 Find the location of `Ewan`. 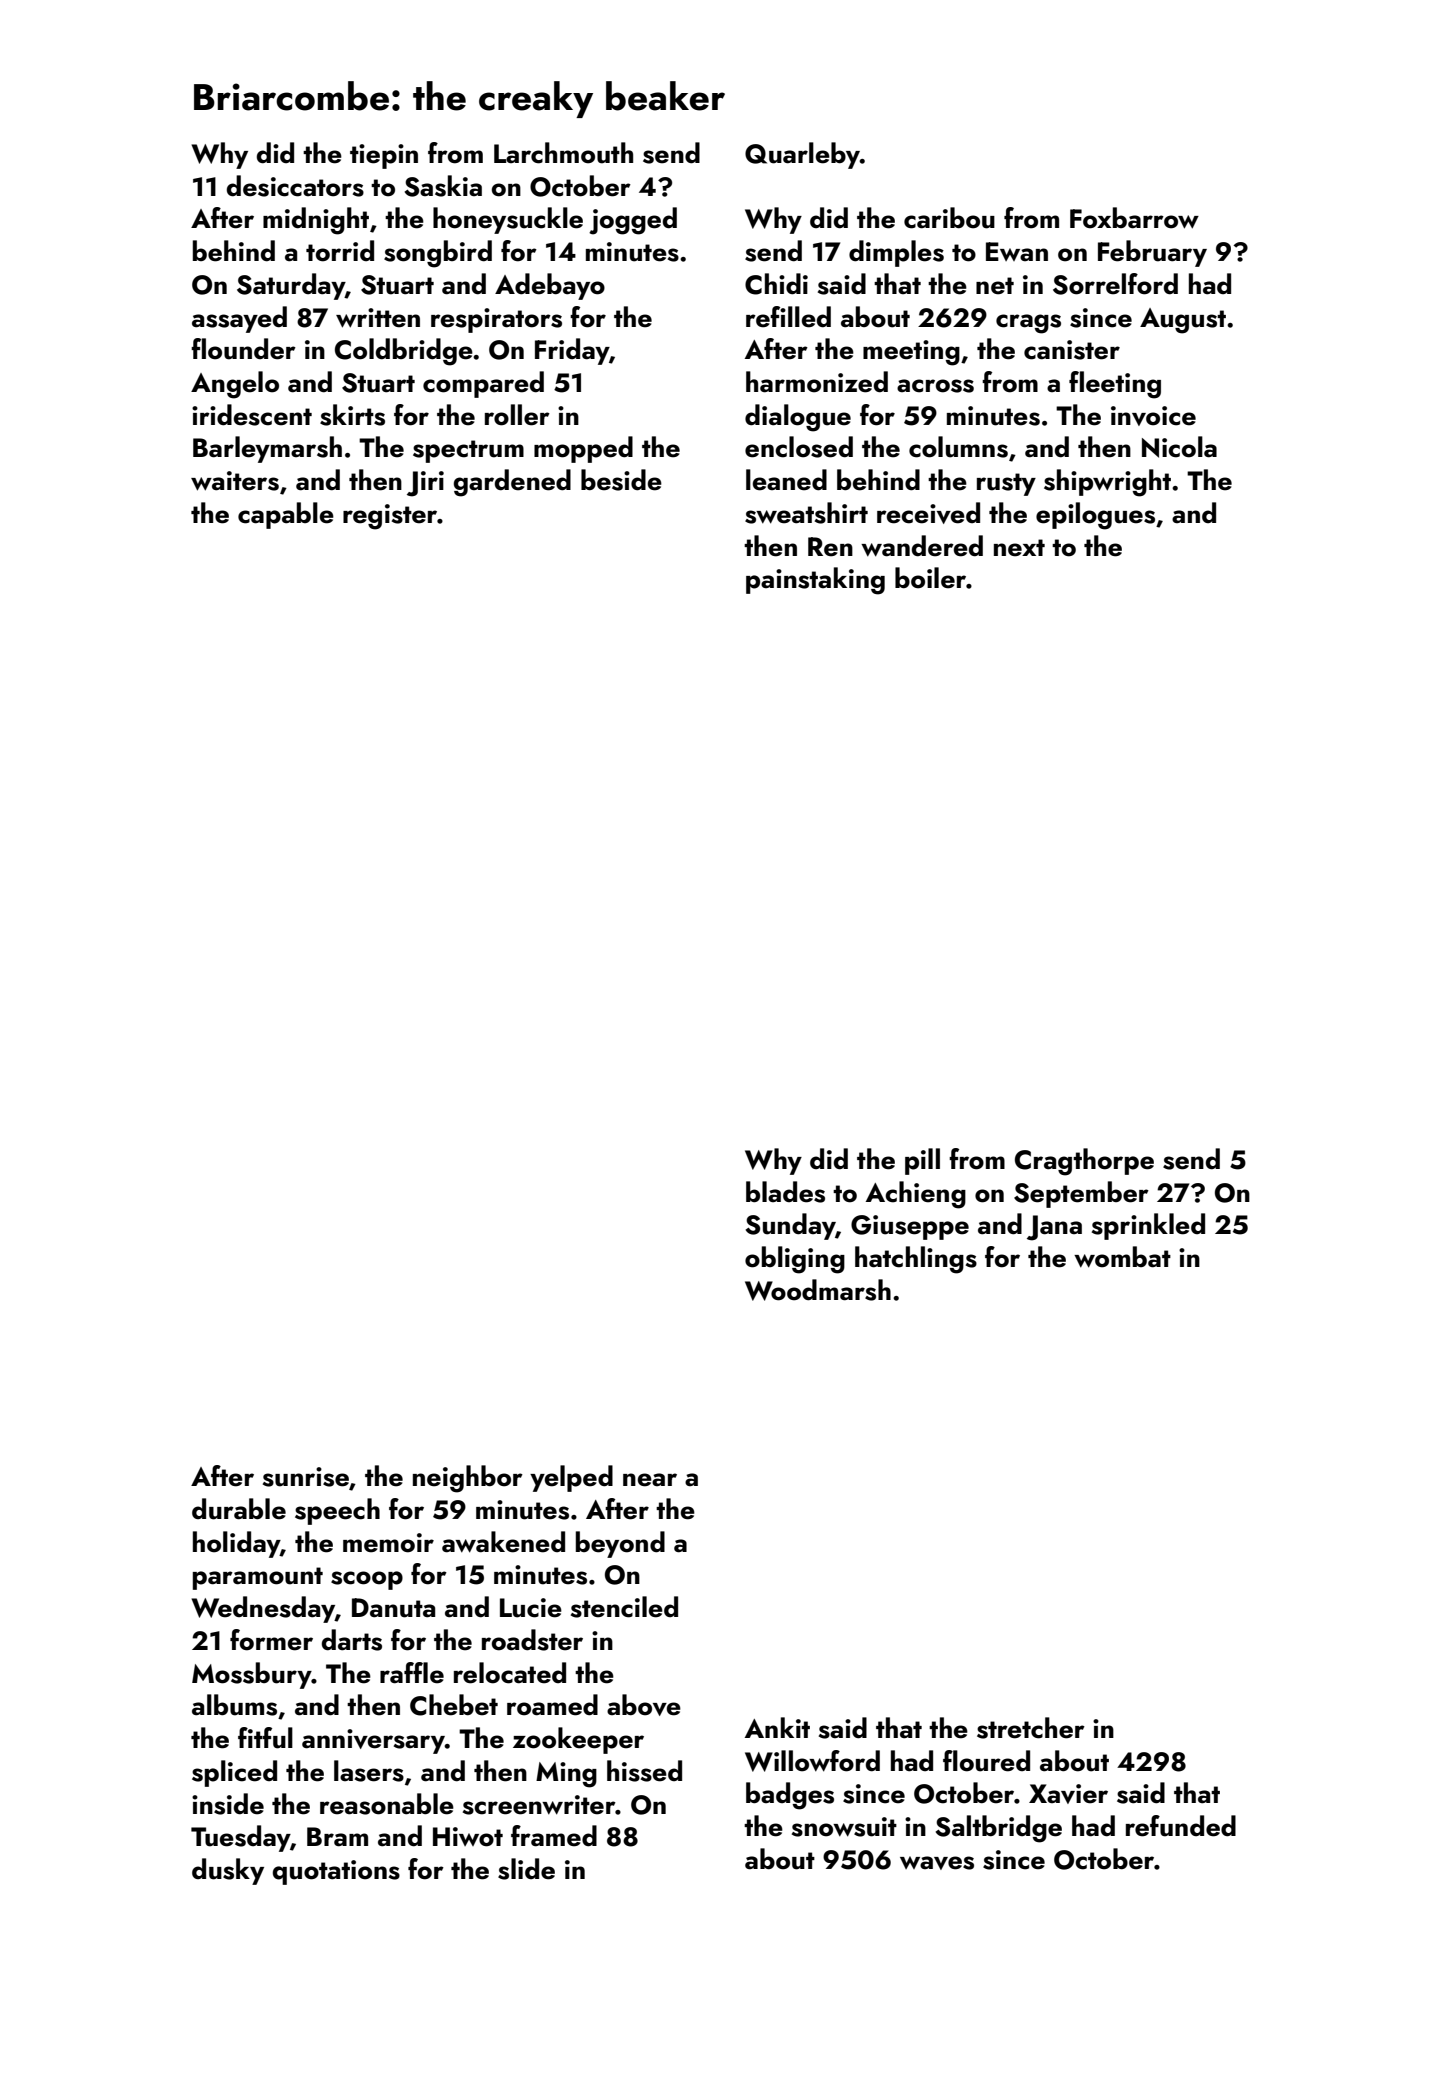

Ewan is located at coordinates (1017, 251).
